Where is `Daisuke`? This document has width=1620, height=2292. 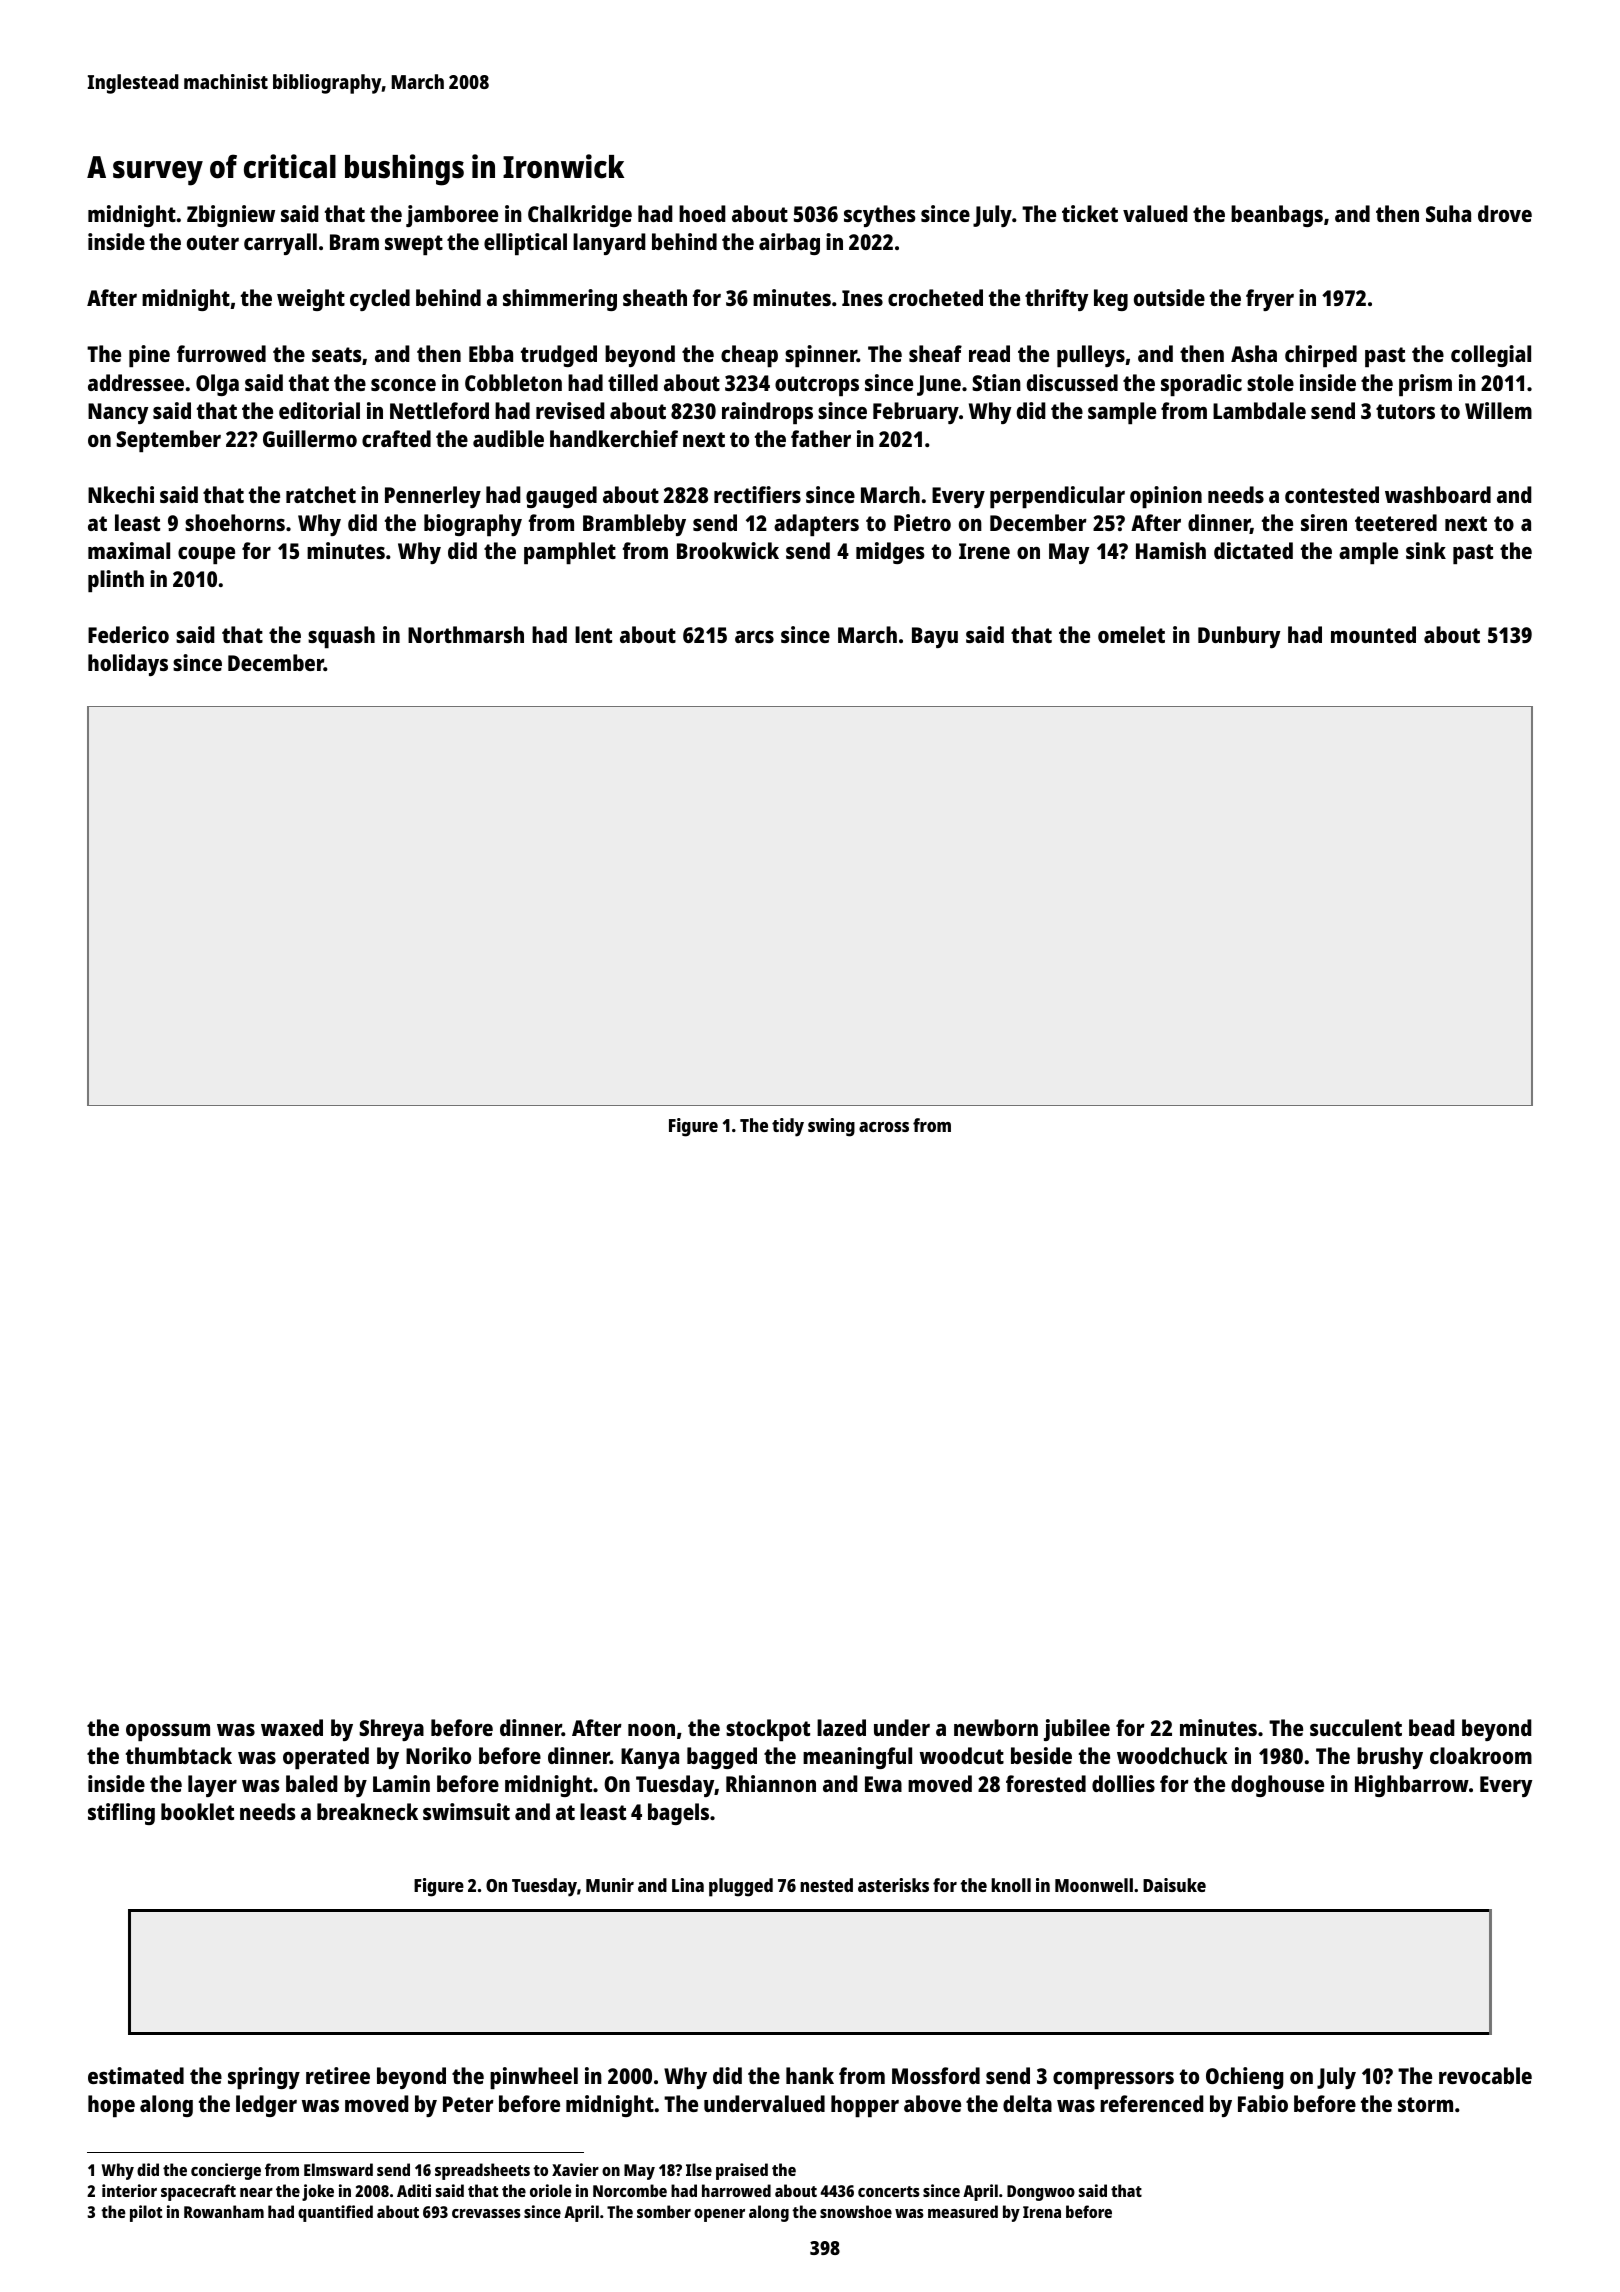
Daisuke is located at coordinates (1174, 1885).
